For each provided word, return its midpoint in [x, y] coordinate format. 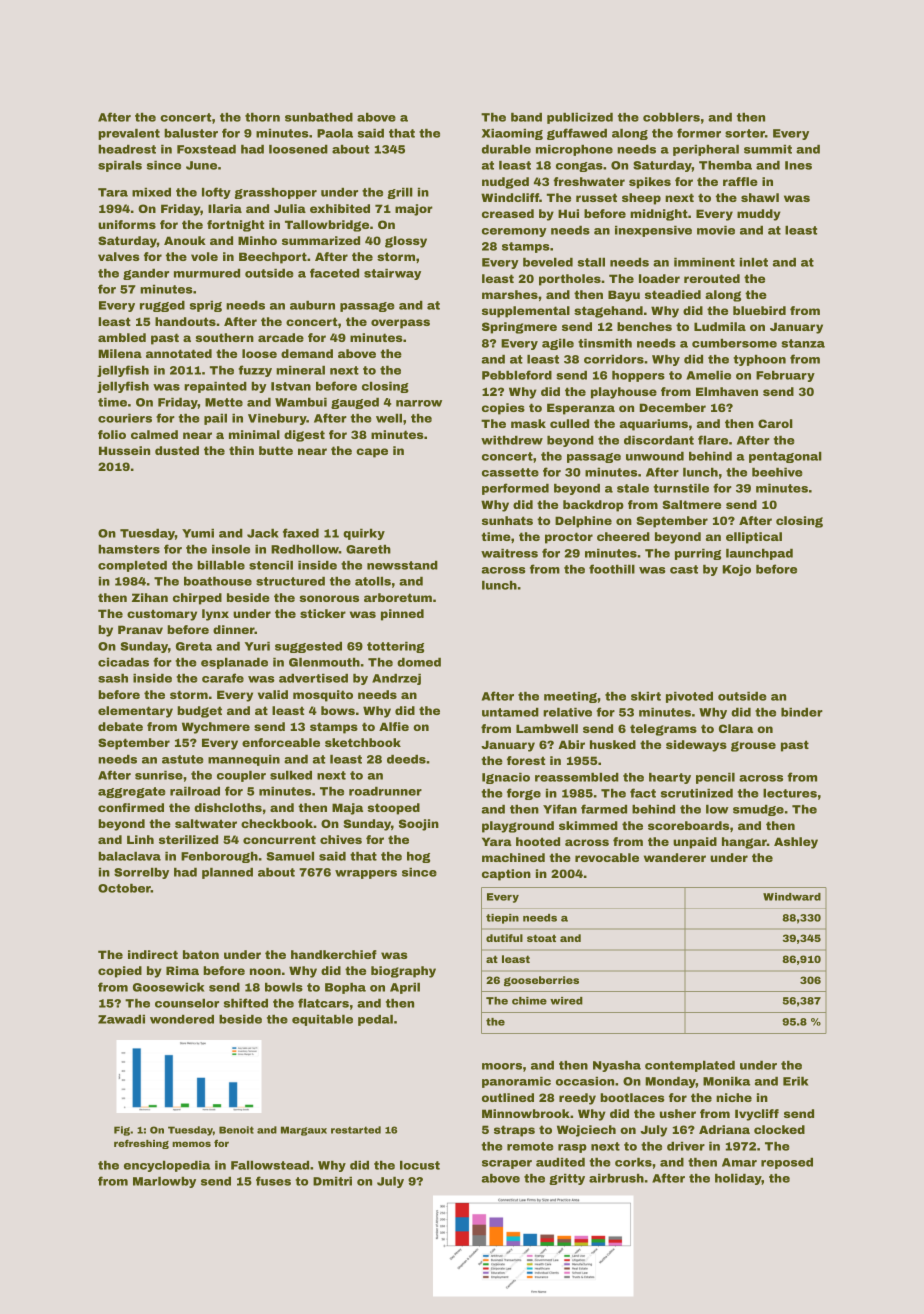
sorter [745, 133]
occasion [585, 1081]
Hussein [124, 450]
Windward [792, 897]
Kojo [737, 570]
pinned [402, 615]
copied [120, 972]
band [526, 117]
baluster [191, 133]
